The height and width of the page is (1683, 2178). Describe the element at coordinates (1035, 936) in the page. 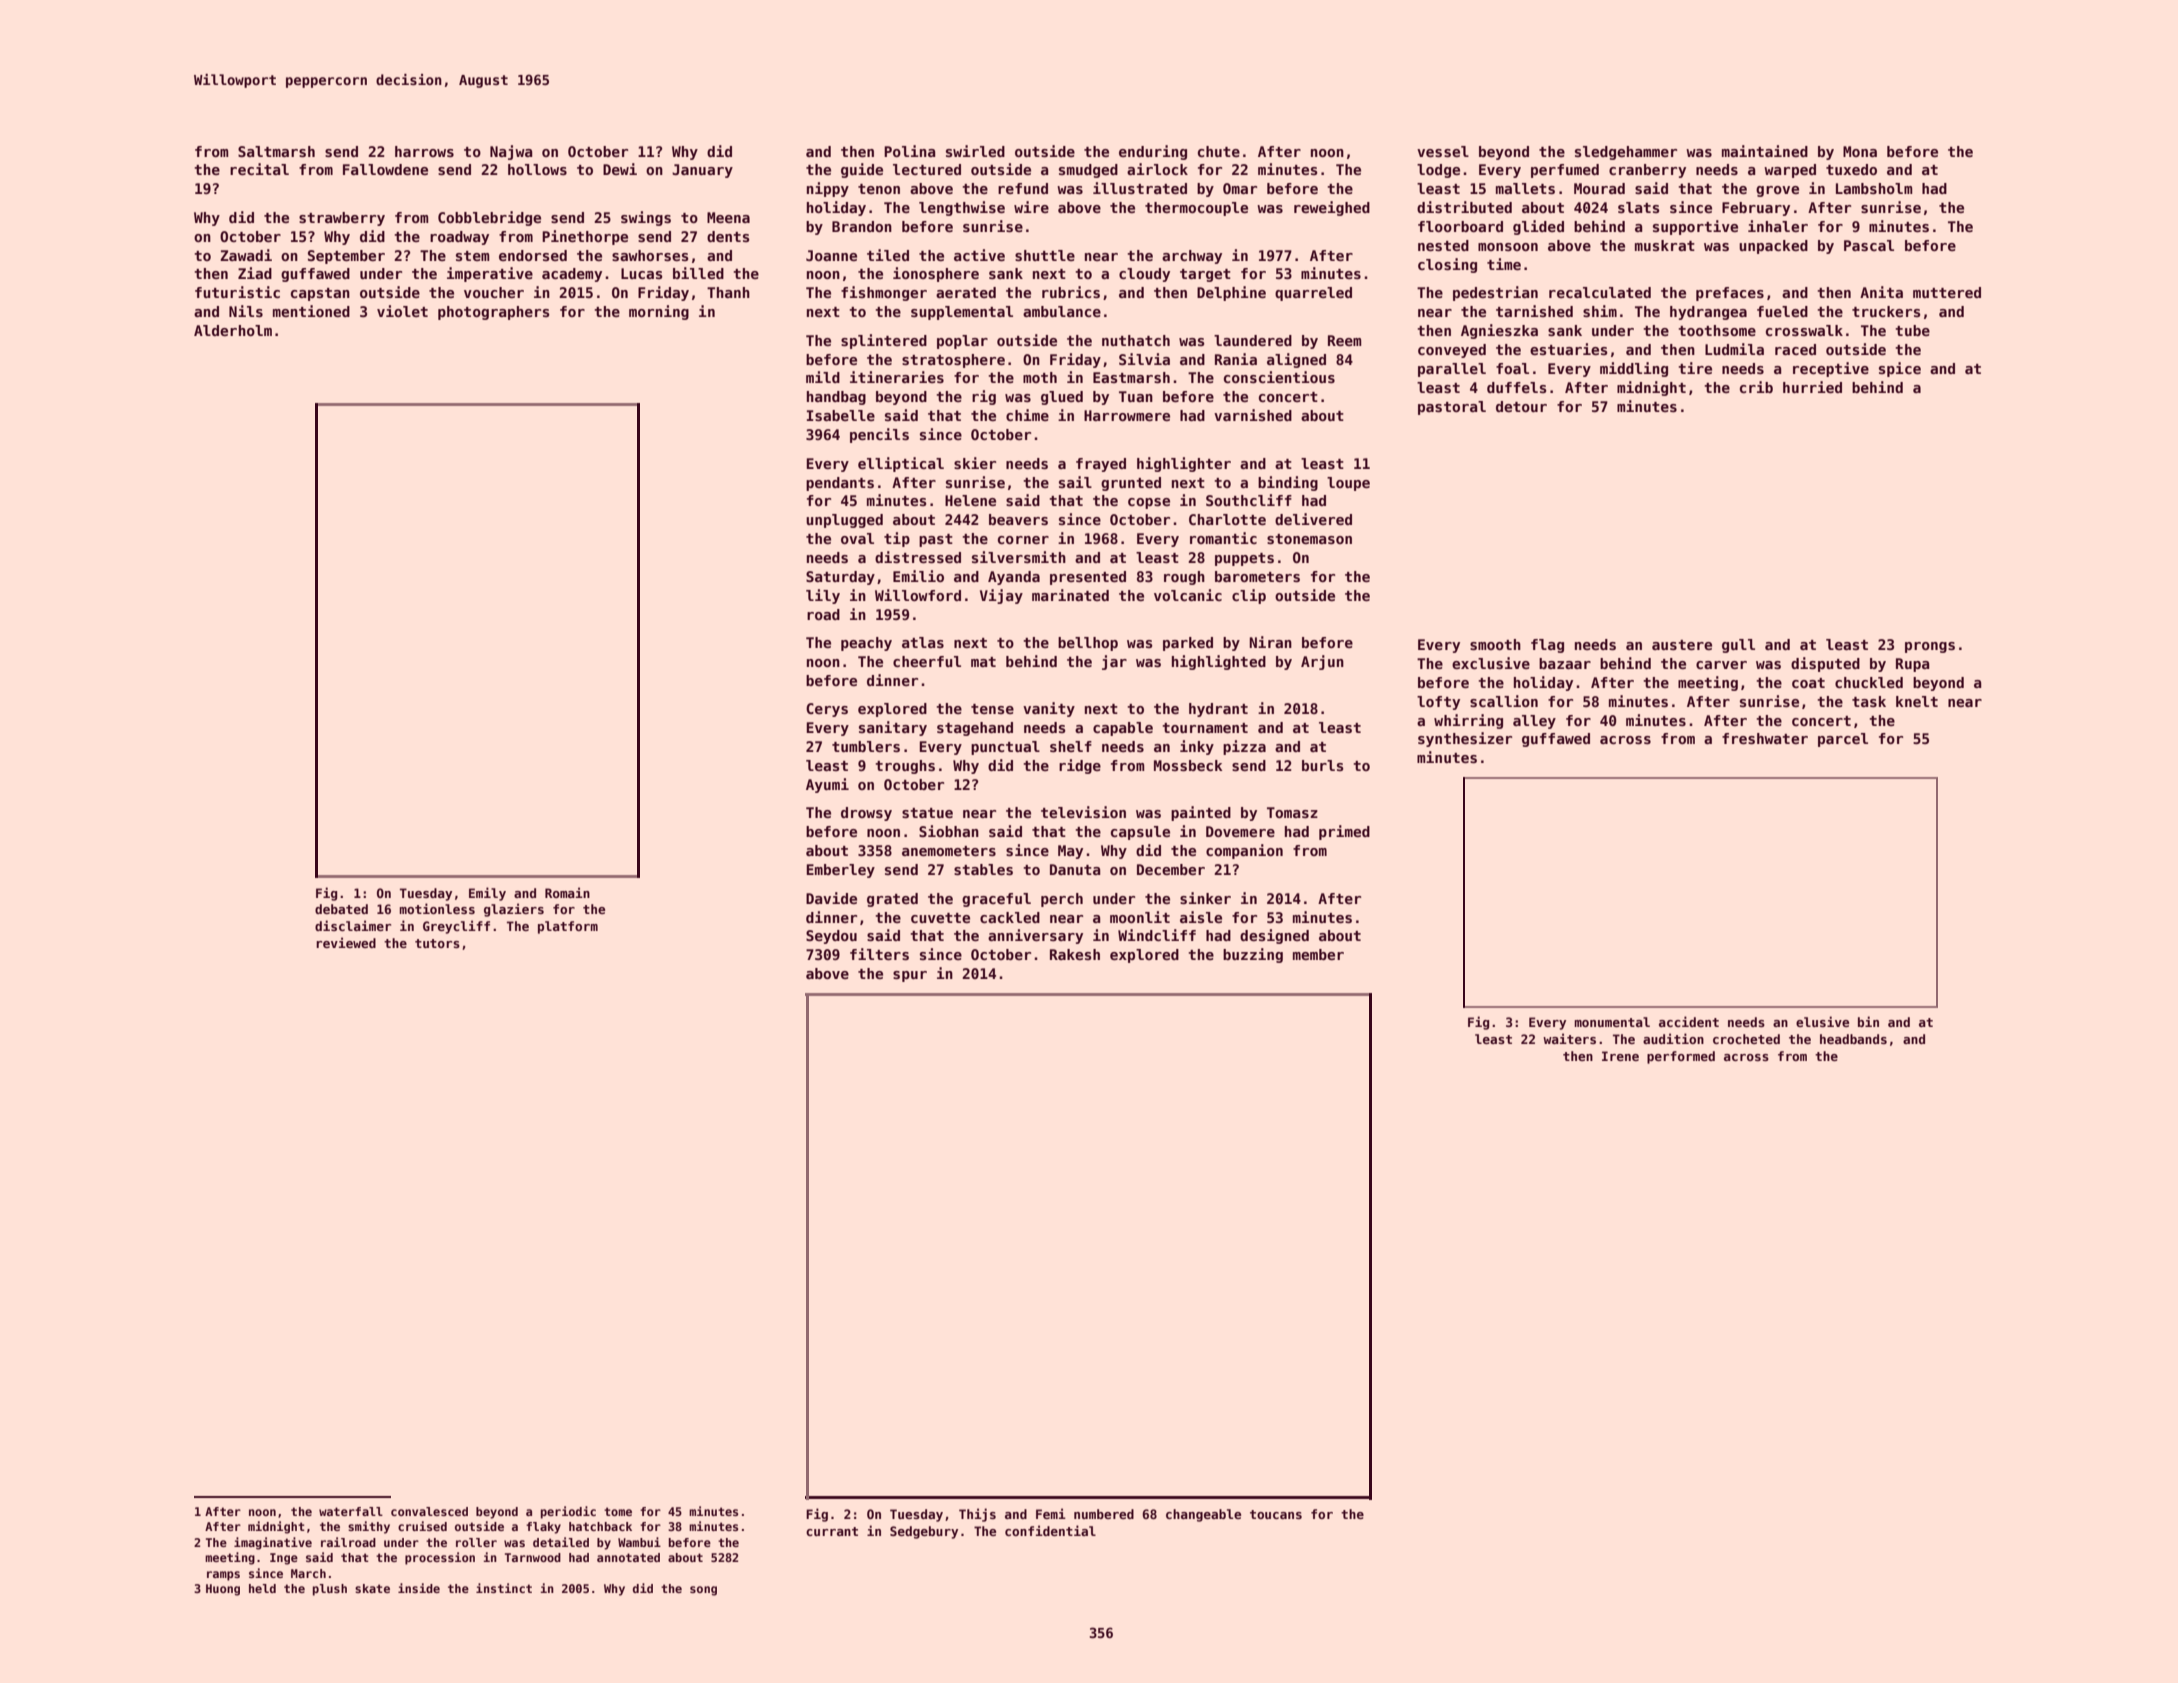

I see `anniversary` at that location.
